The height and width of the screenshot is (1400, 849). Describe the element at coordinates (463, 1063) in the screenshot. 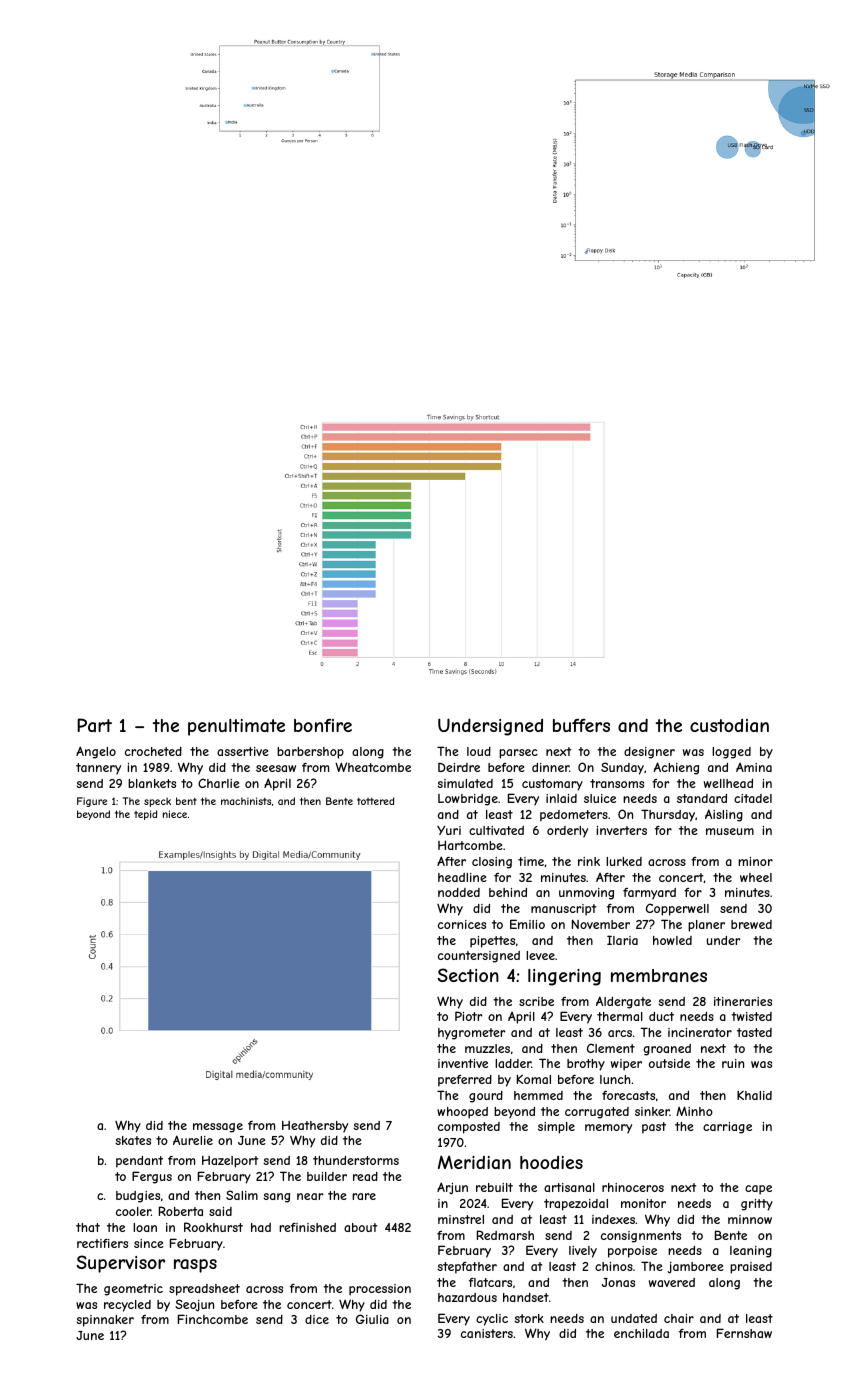

I see `inventive` at that location.
